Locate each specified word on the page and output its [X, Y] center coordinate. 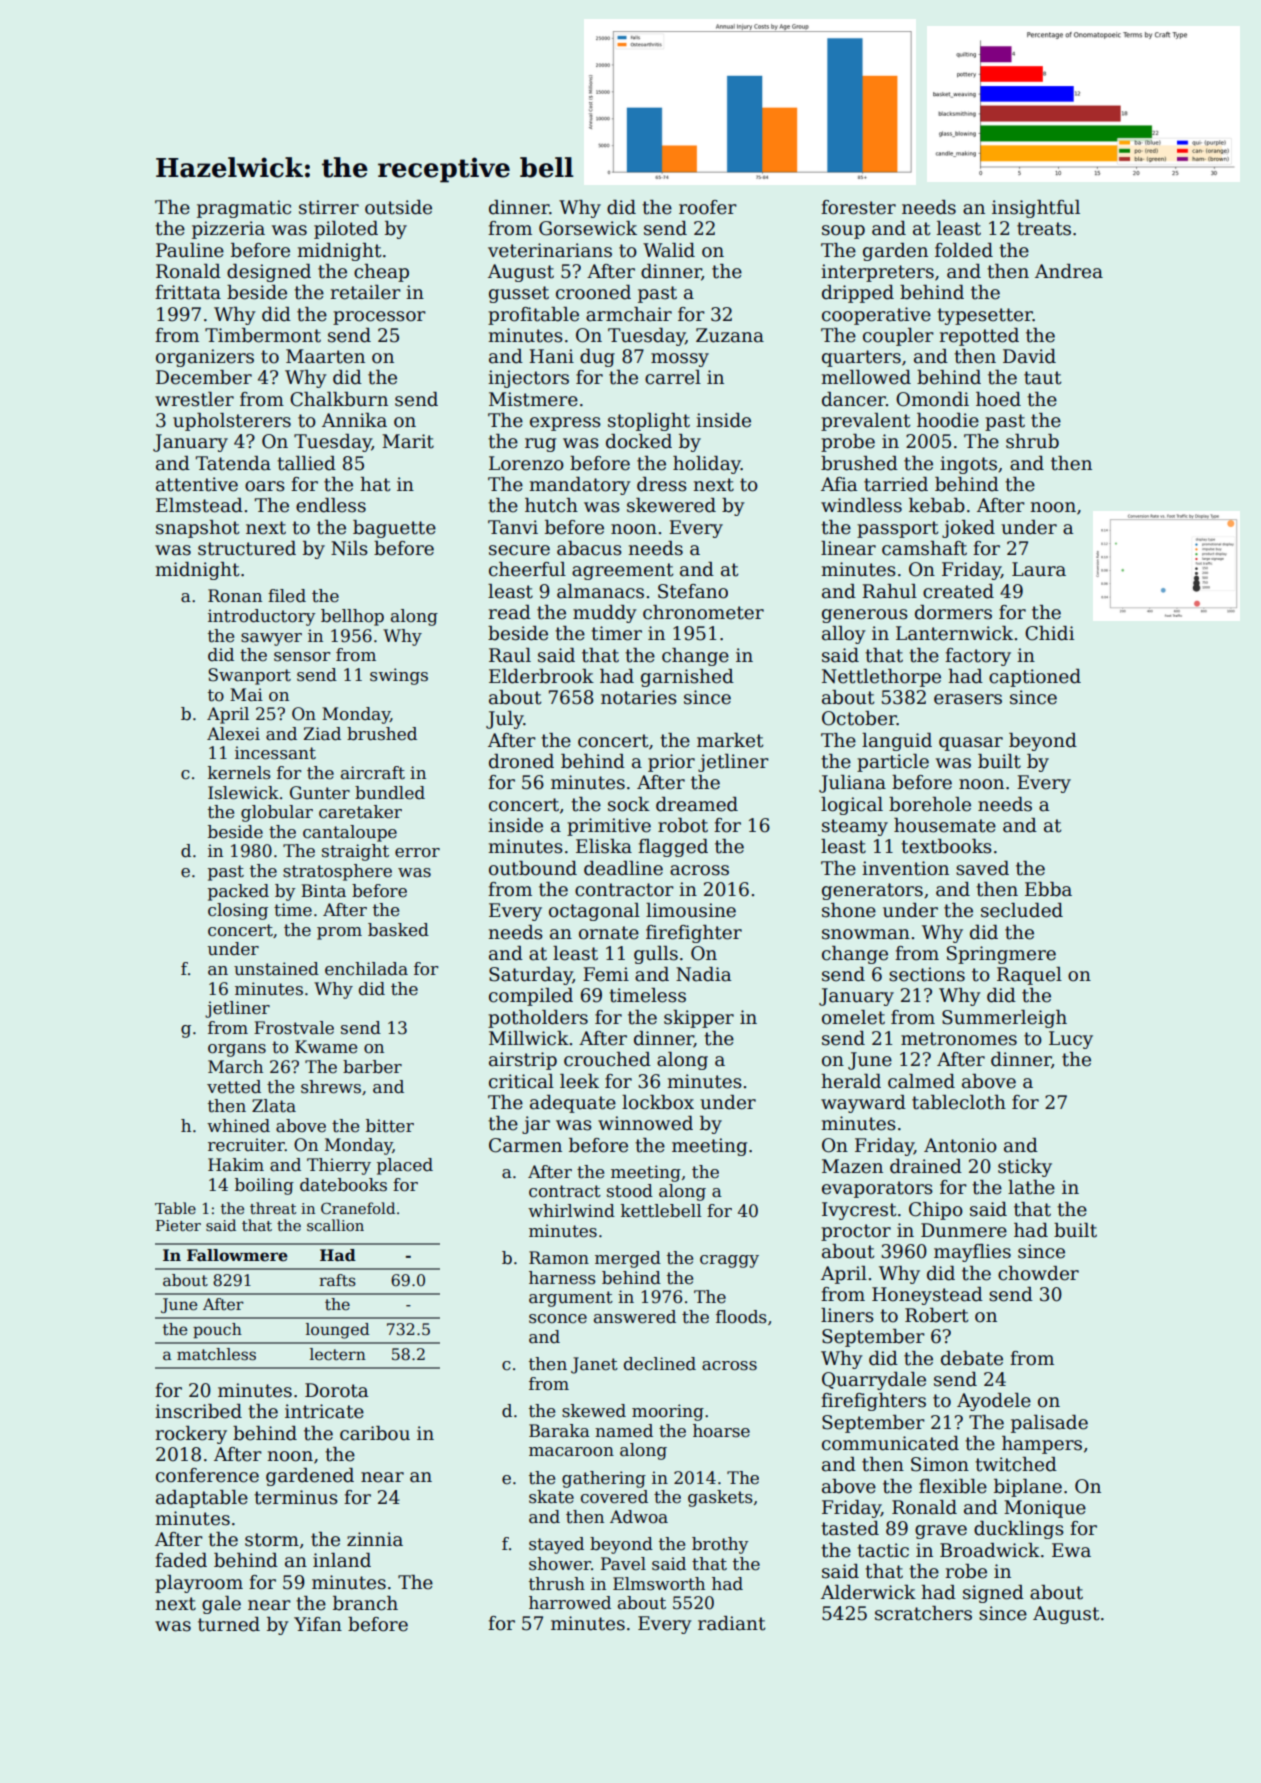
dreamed [697, 804]
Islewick [243, 793]
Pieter [178, 1225]
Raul [510, 655]
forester [858, 207]
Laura [1039, 569]
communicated [890, 1443]
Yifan [318, 1624]
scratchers [923, 1613]
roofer [708, 207]
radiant [732, 1623]
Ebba [1048, 889]
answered [635, 1317]
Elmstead [199, 505]
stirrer [329, 207]
